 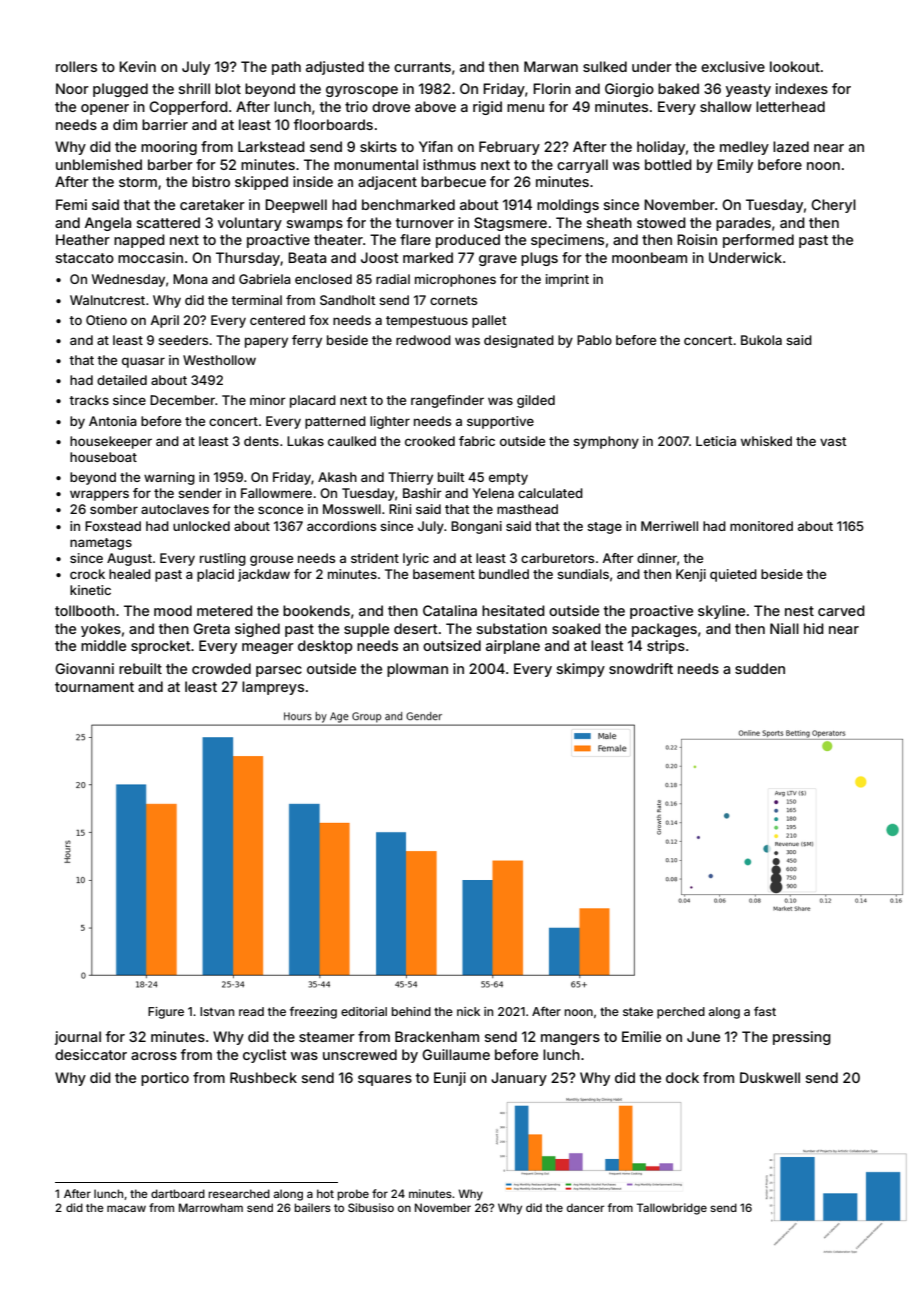 I want to click on portico, so click(x=165, y=1079).
